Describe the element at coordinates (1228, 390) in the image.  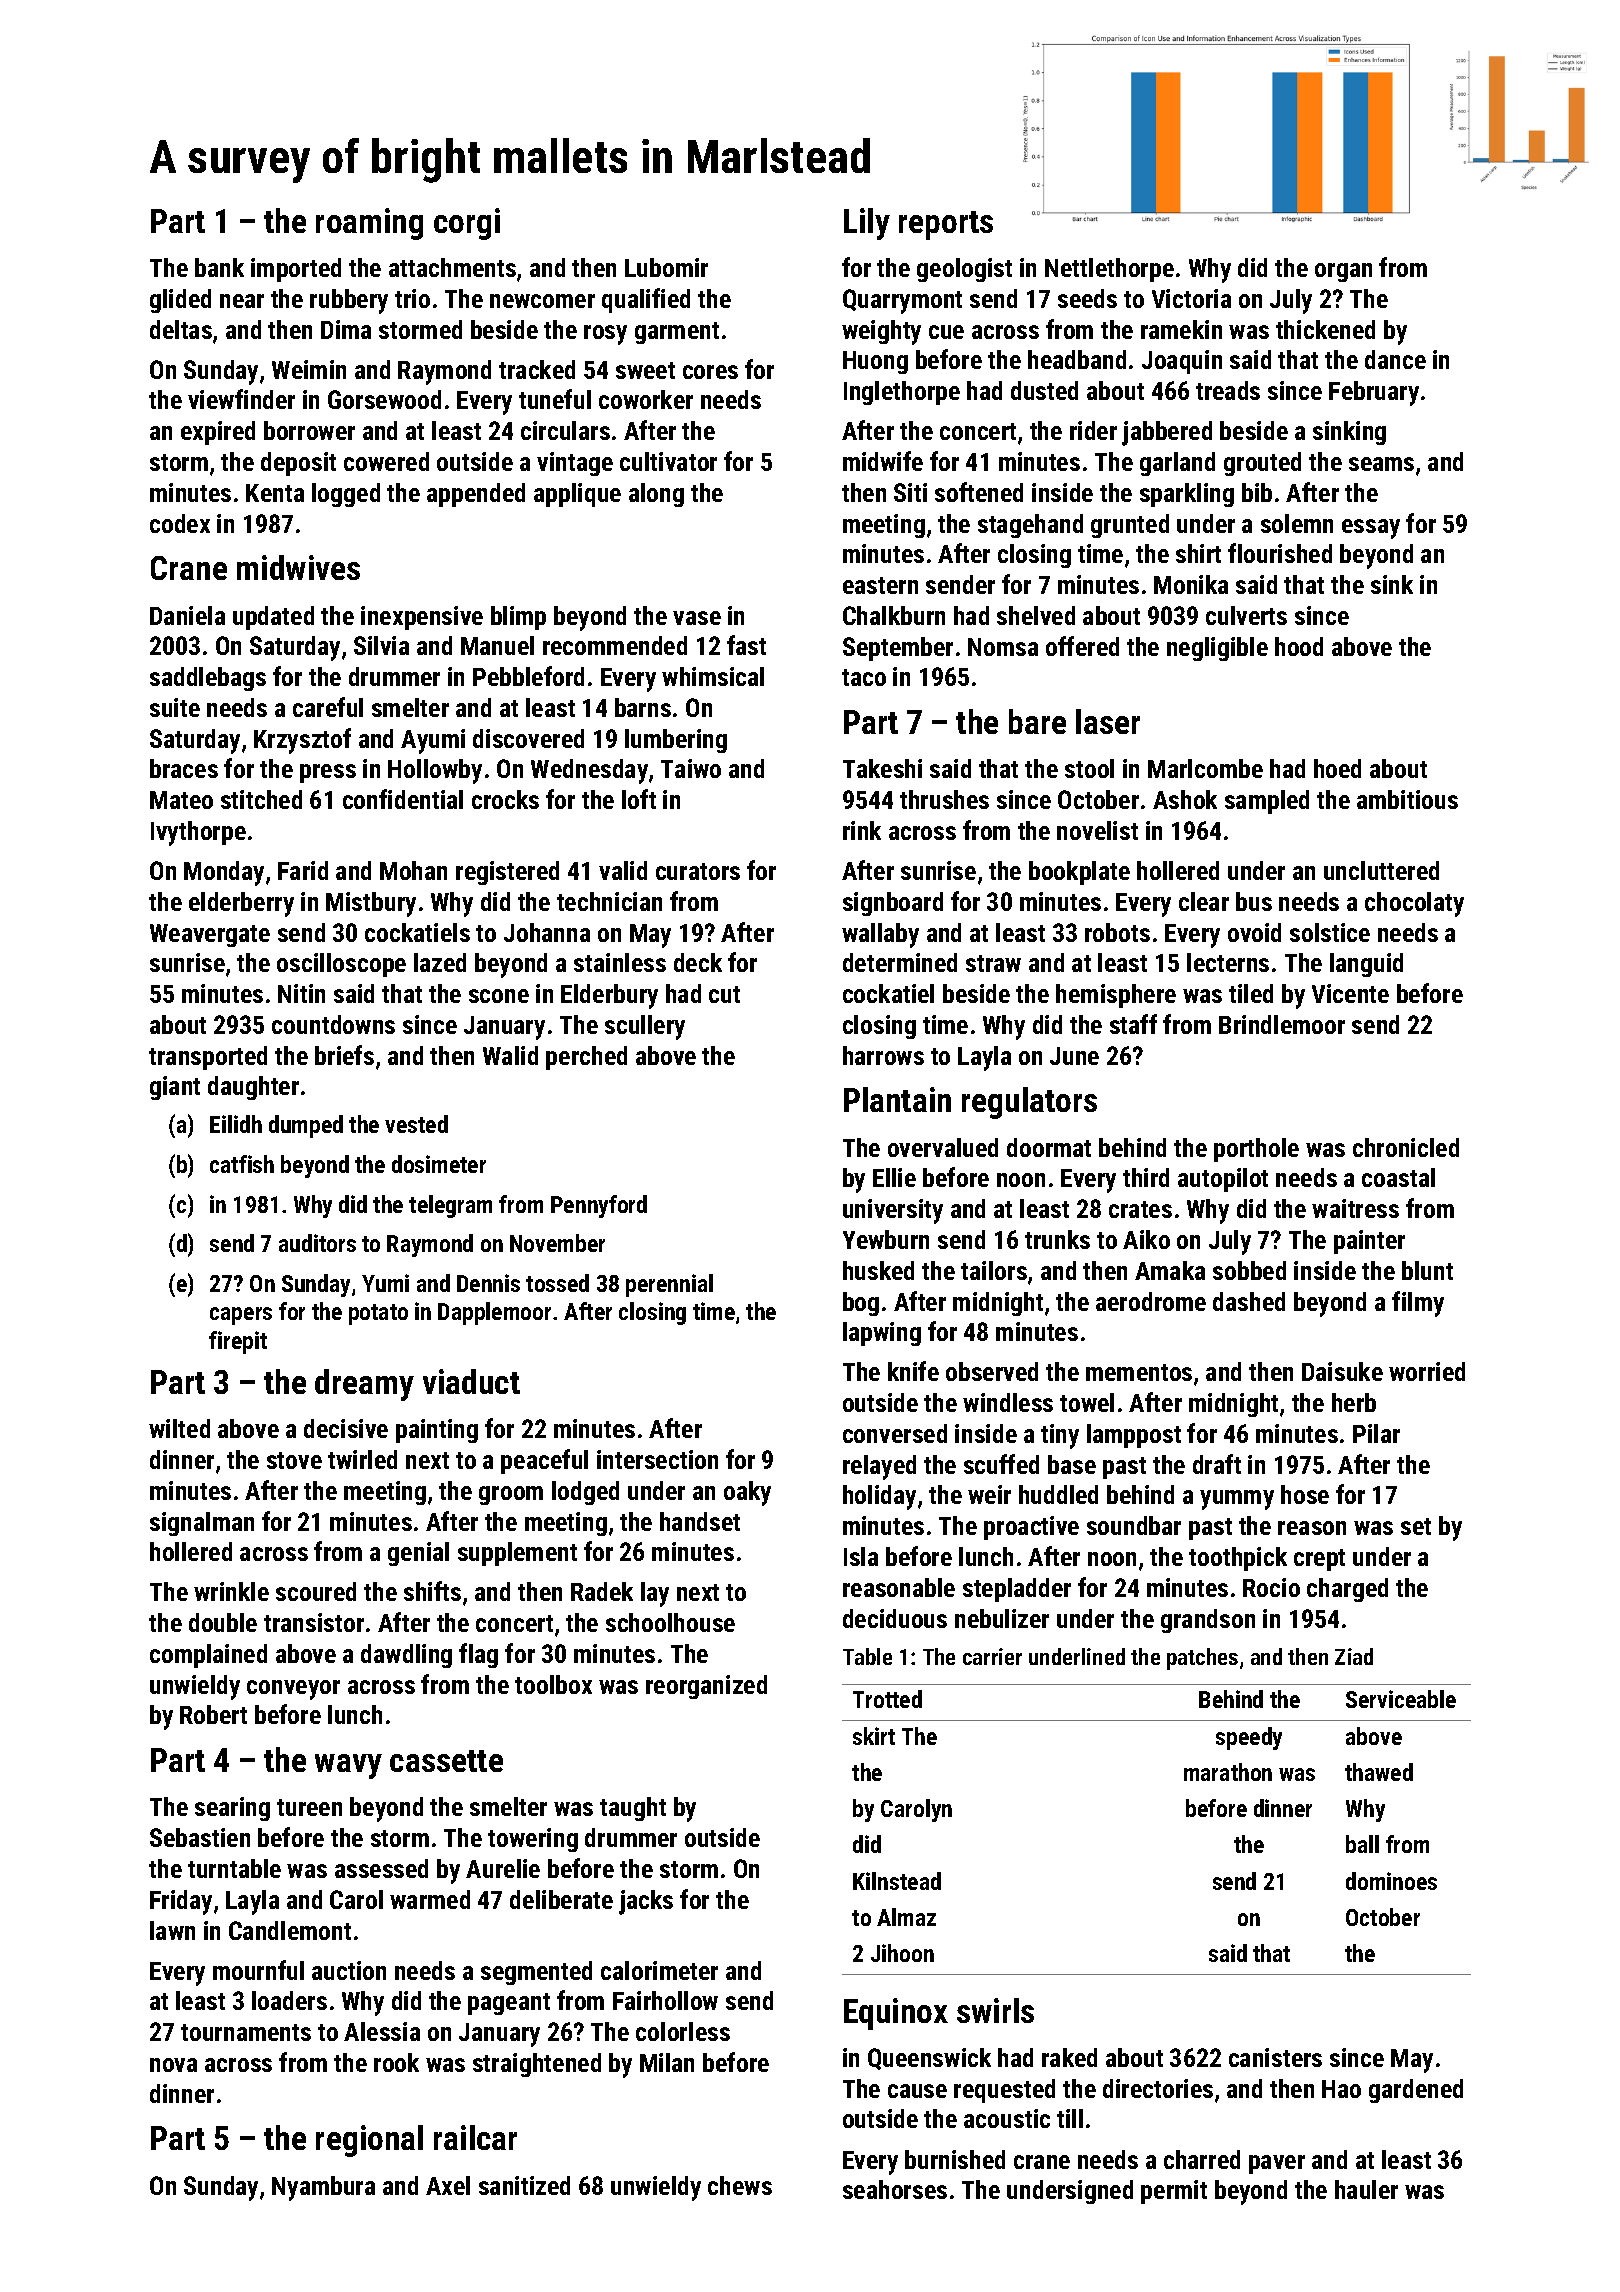
I see `treads` at that location.
